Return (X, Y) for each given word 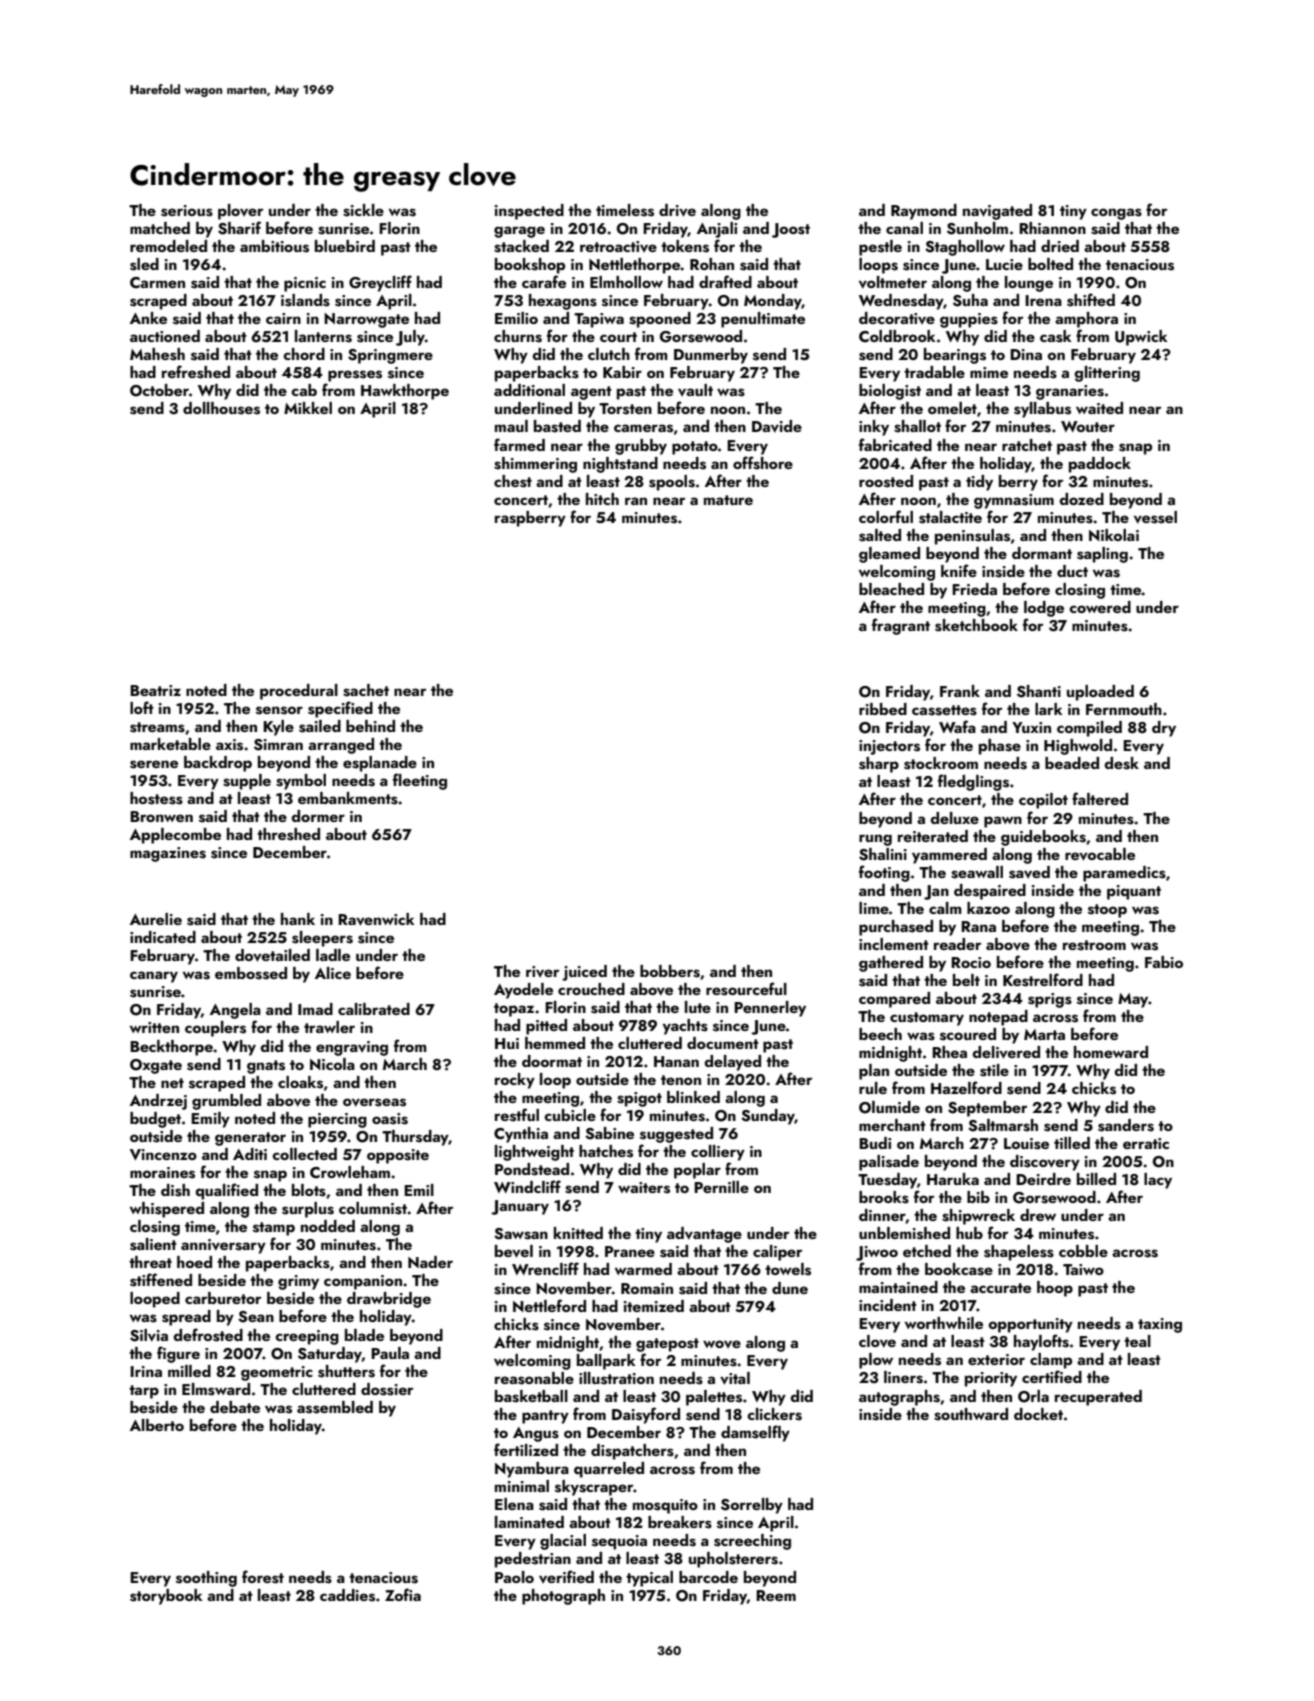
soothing (206, 1579)
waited (1099, 408)
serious (187, 211)
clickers (774, 1414)
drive (677, 210)
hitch (602, 499)
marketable (170, 744)
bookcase (959, 1269)
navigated (997, 212)
